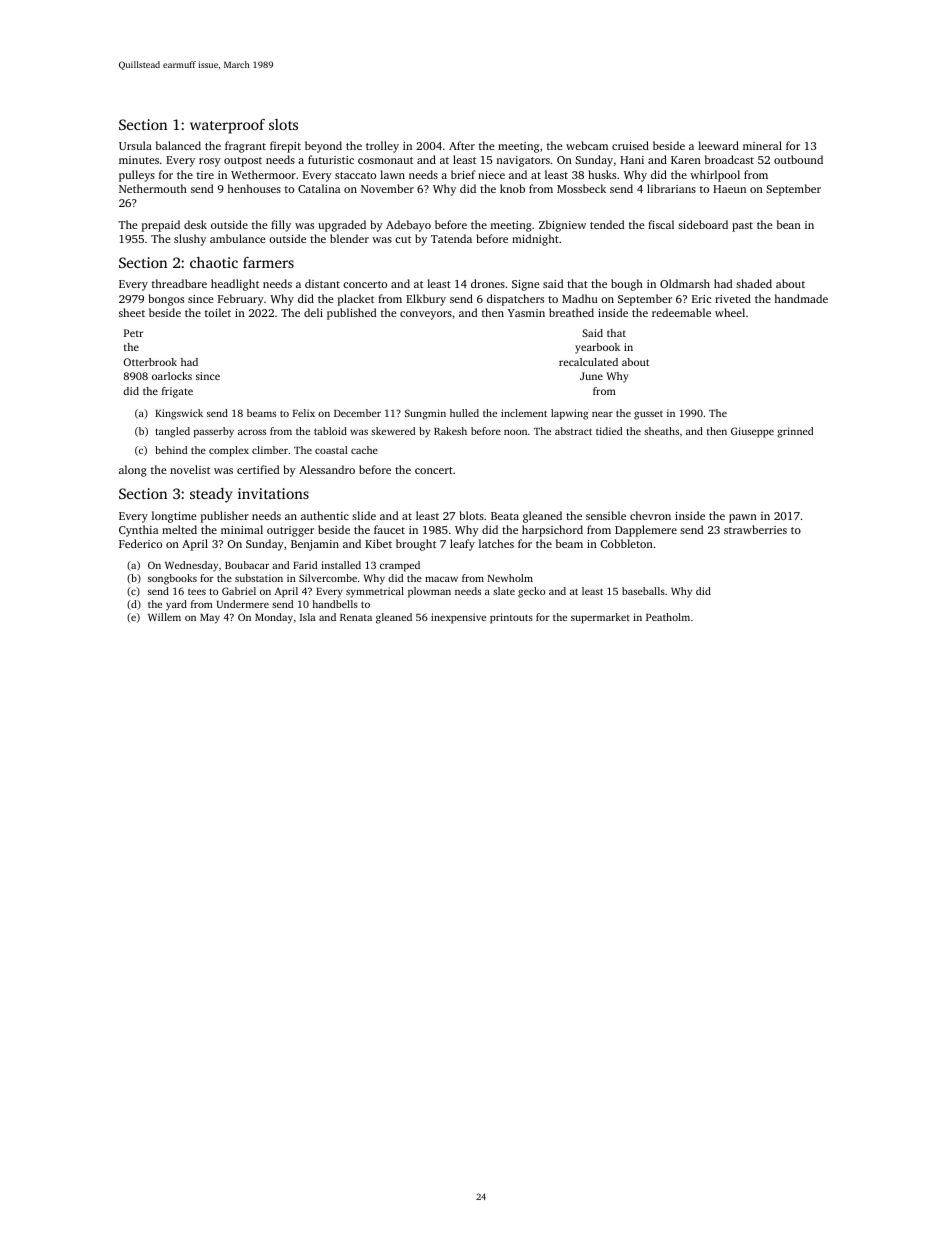  Describe the element at coordinates (795, 432) in the document. I see `grinned` at that location.
